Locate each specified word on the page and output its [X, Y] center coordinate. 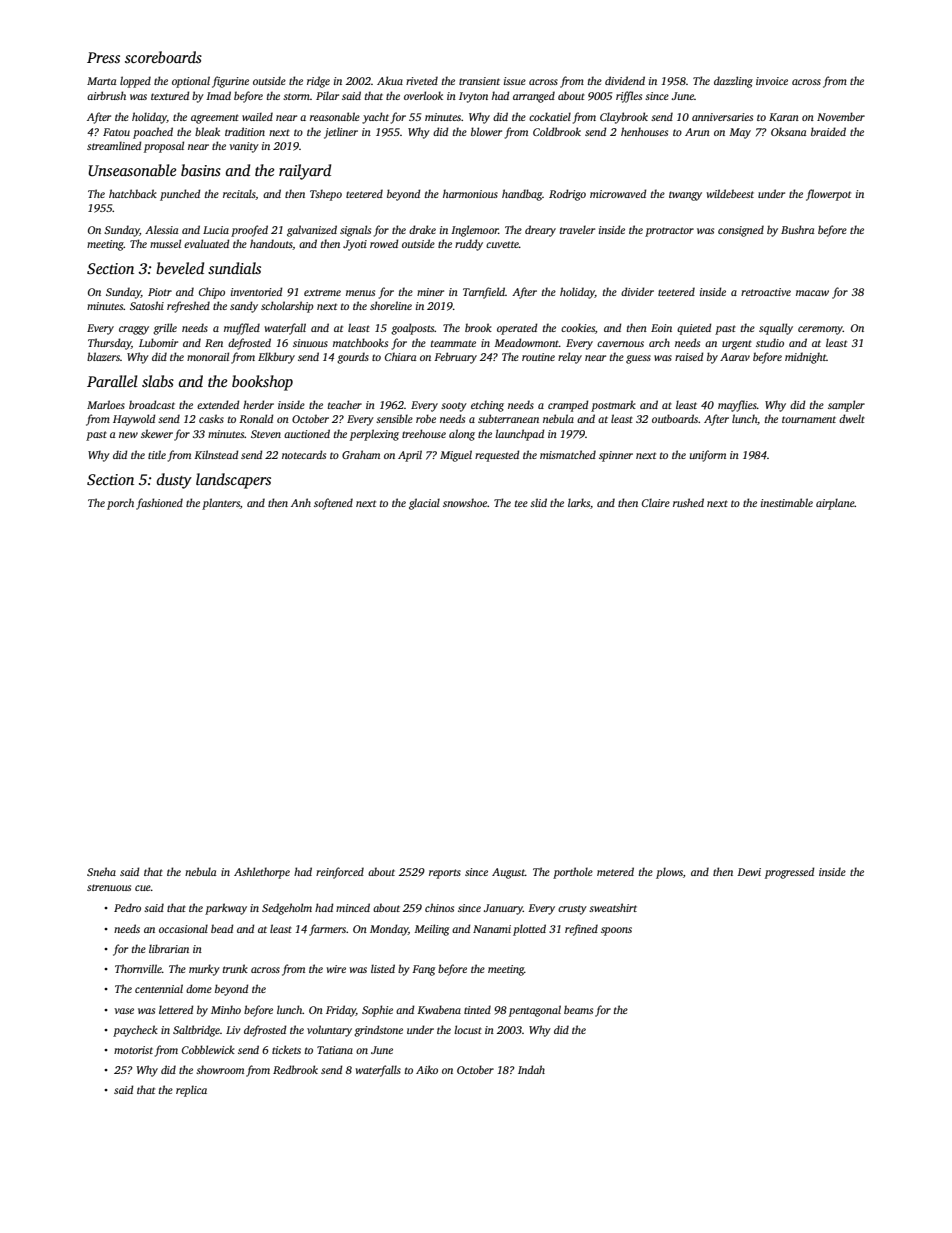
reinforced [340, 873]
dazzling [733, 82]
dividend [625, 80]
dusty [174, 481]
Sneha [101, 871]
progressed [790, 873]
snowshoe [465, 502]
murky [204, 970]
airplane [835, 504]
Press [103, 57]
